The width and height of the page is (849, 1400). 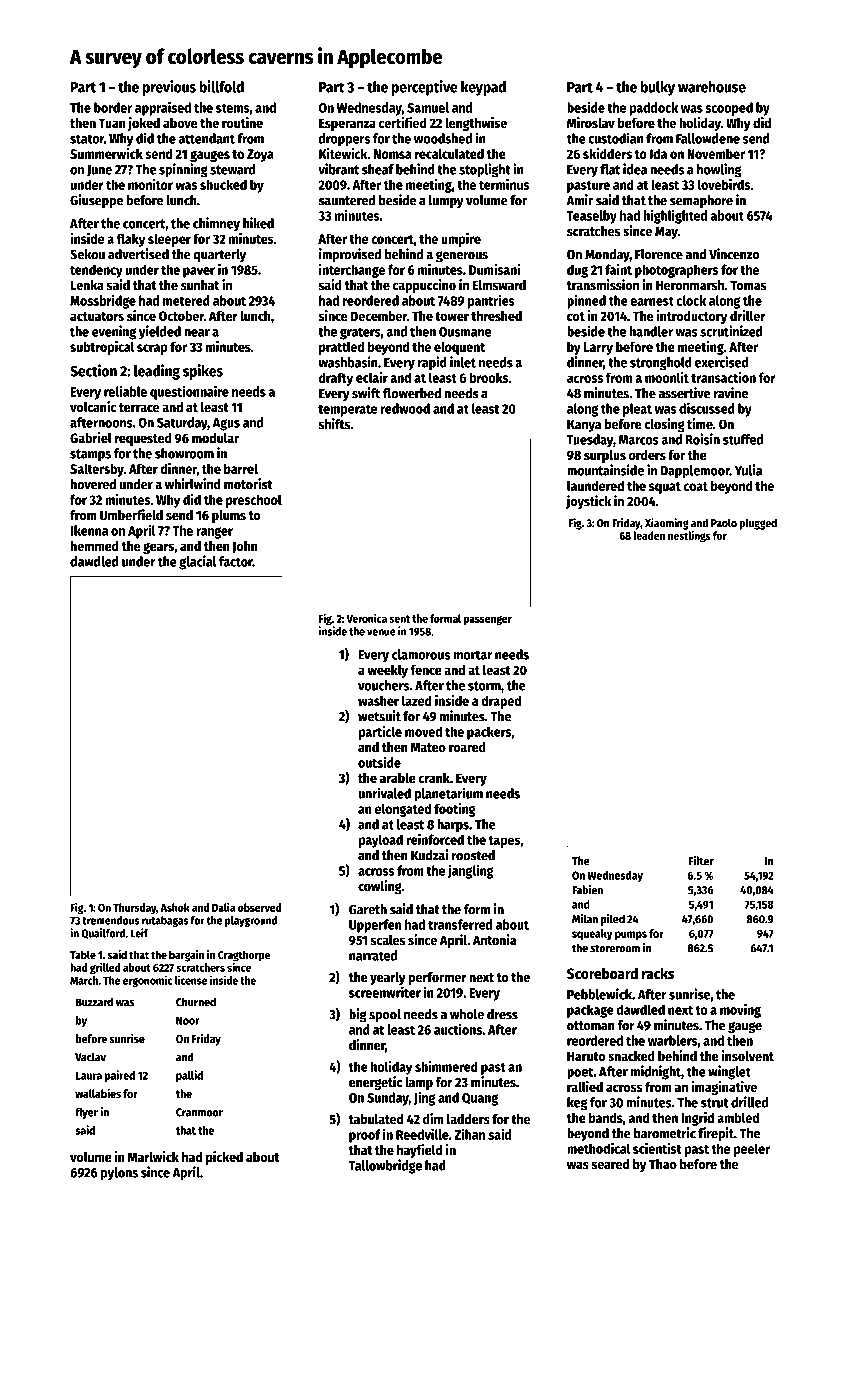 I want to click on nestlings, so click(x=689, y=536).
